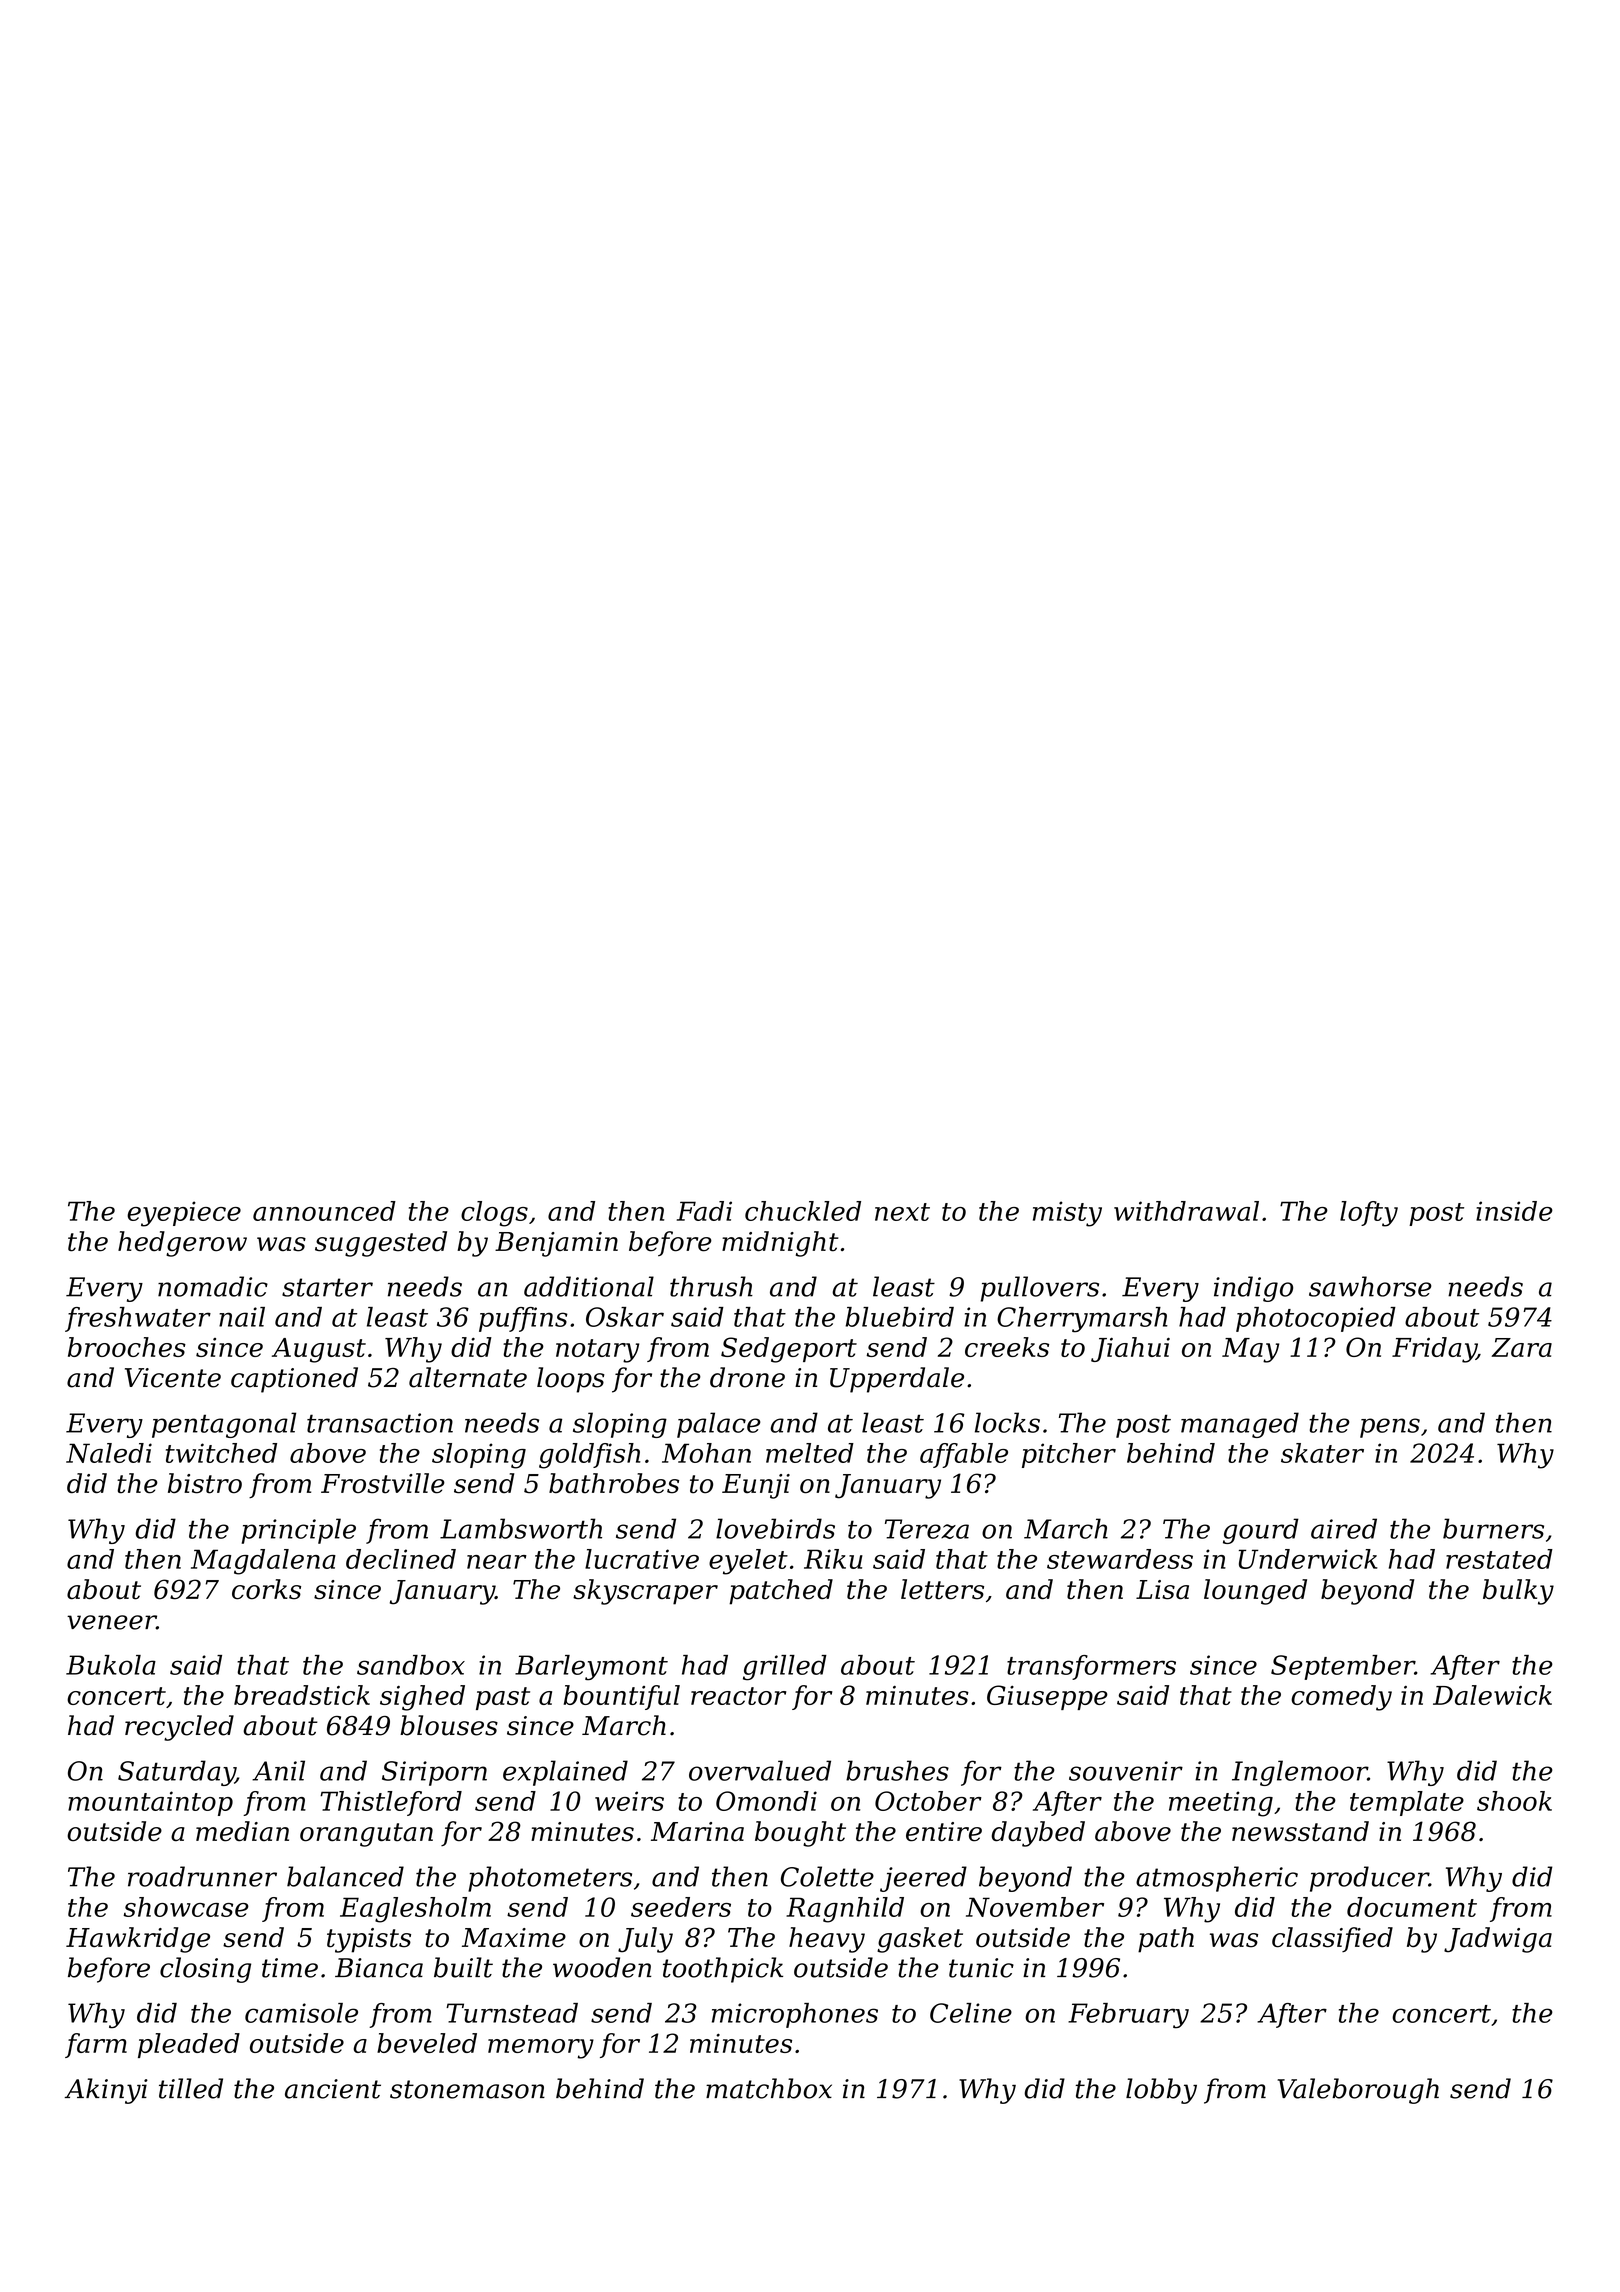  What do you see at coordinates (138, 1319) in the image?
I see `freshwater` at bounding box center [138, 1319].
